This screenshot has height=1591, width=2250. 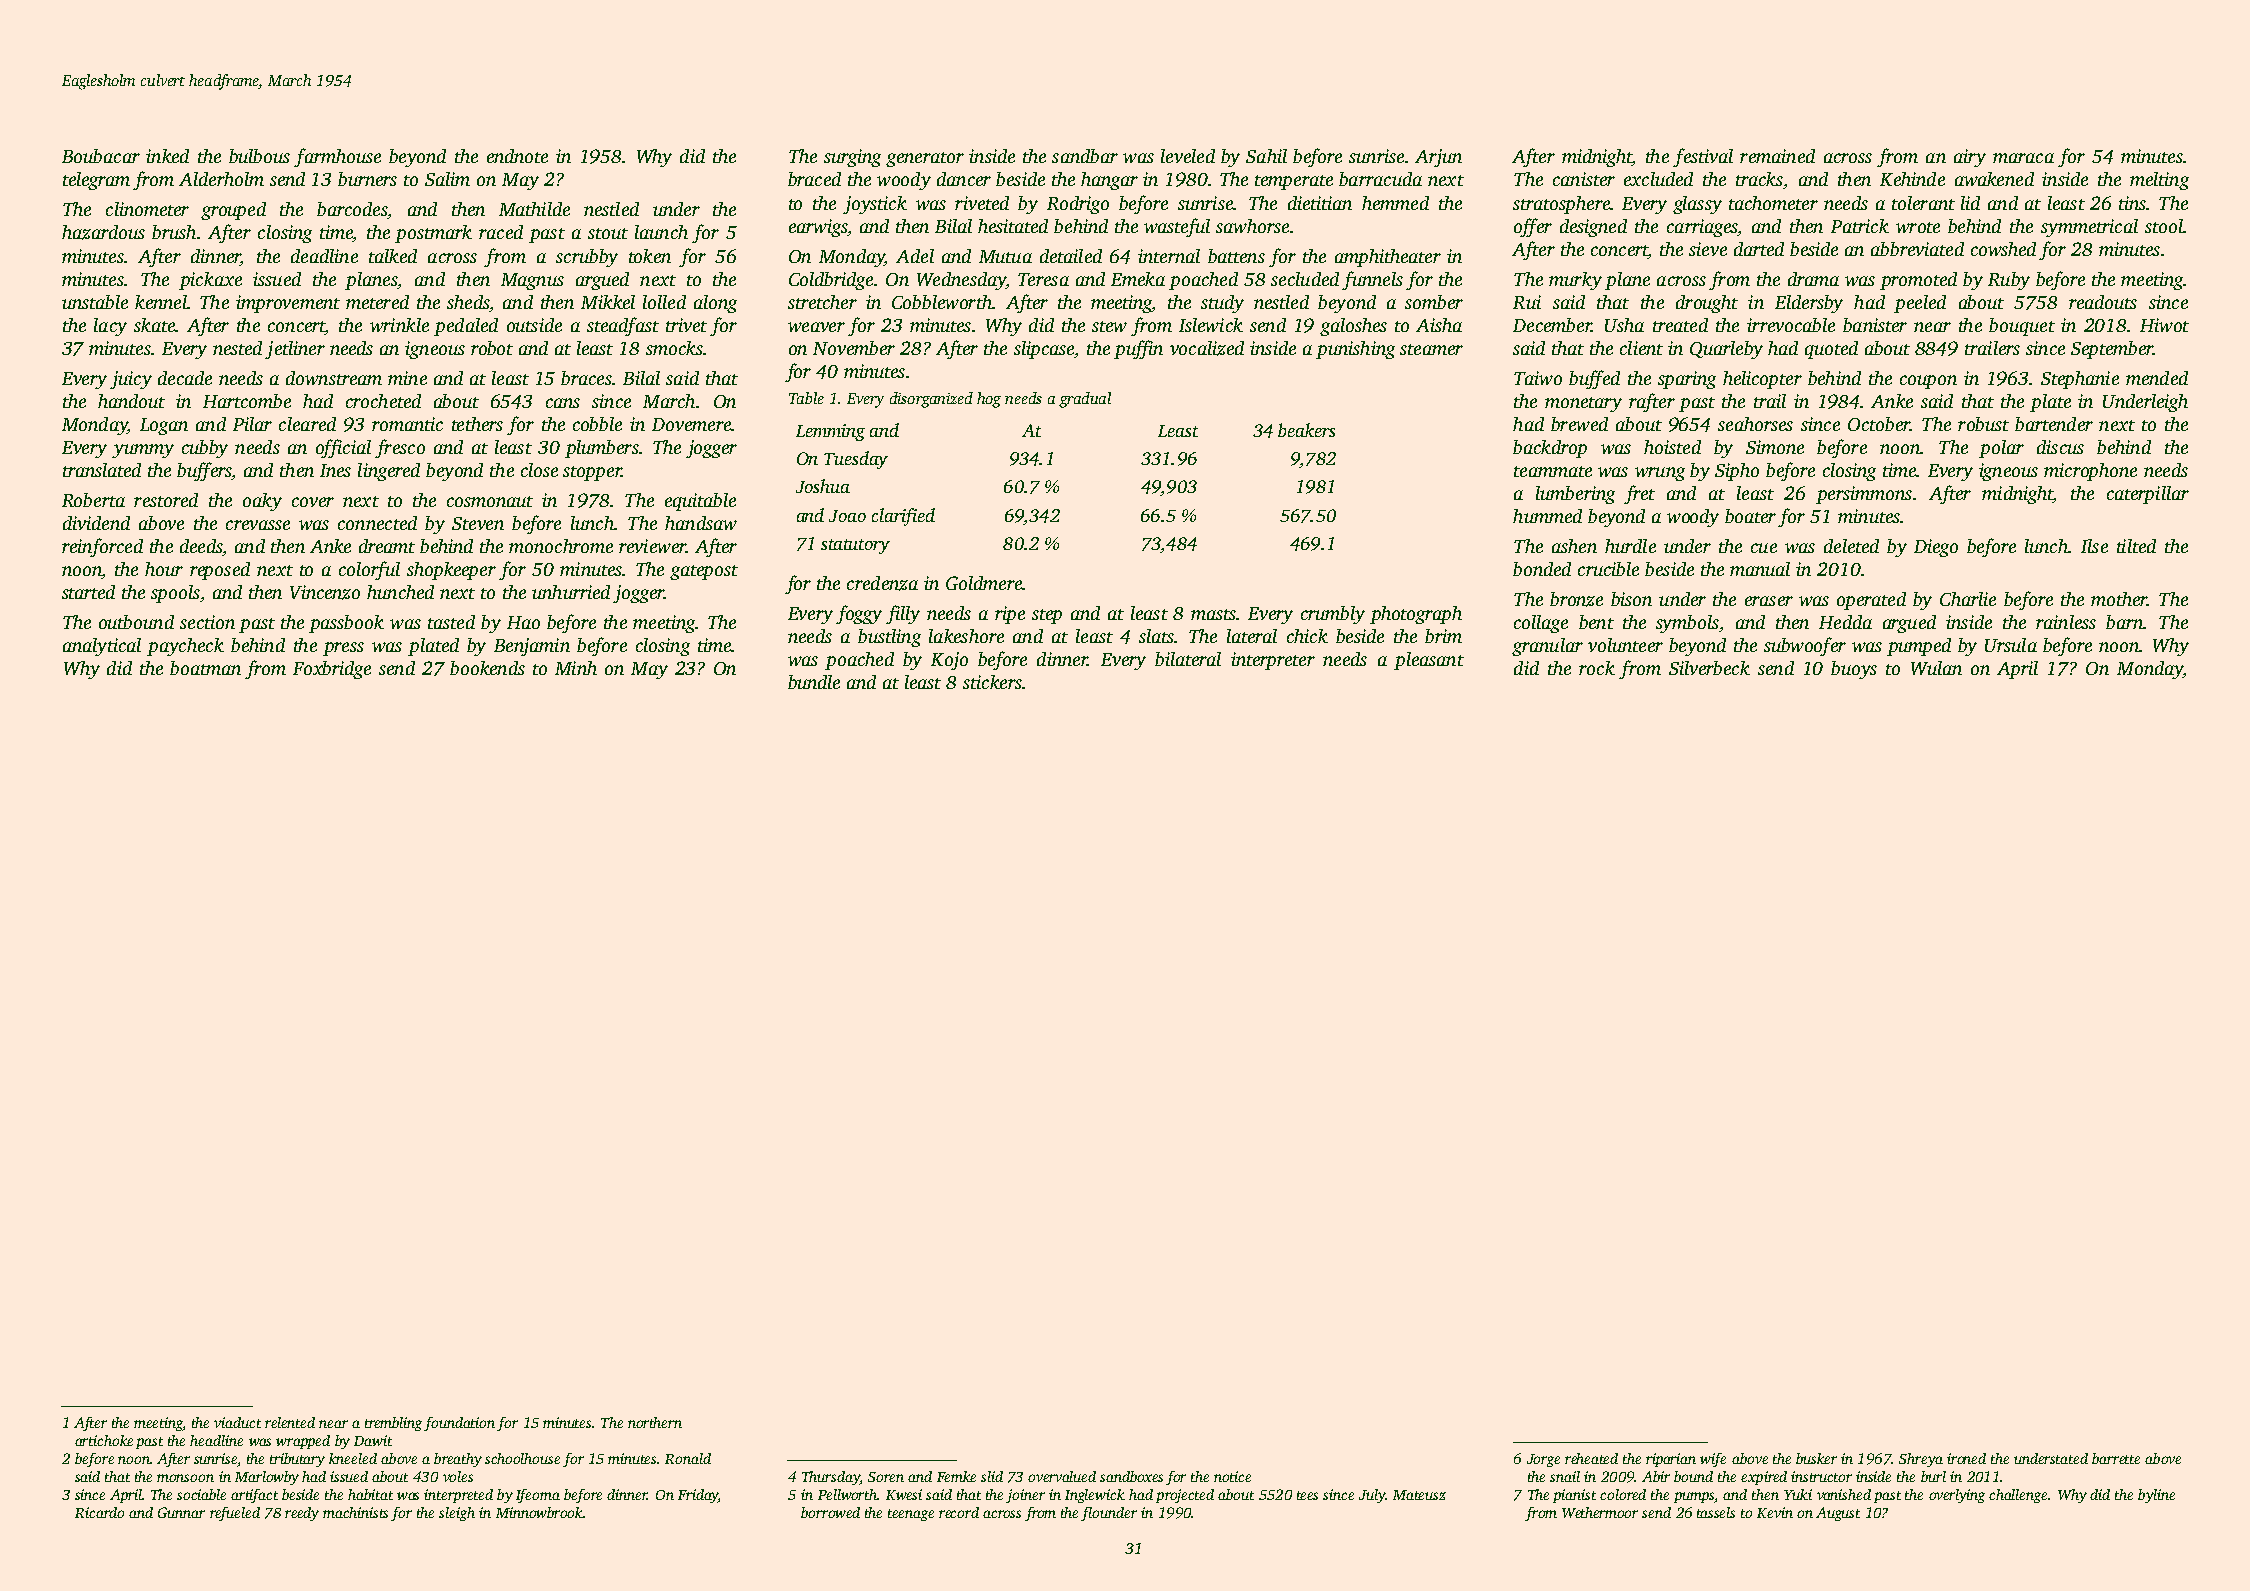 I want to click on bartender, so click(x=2054, y=424).
